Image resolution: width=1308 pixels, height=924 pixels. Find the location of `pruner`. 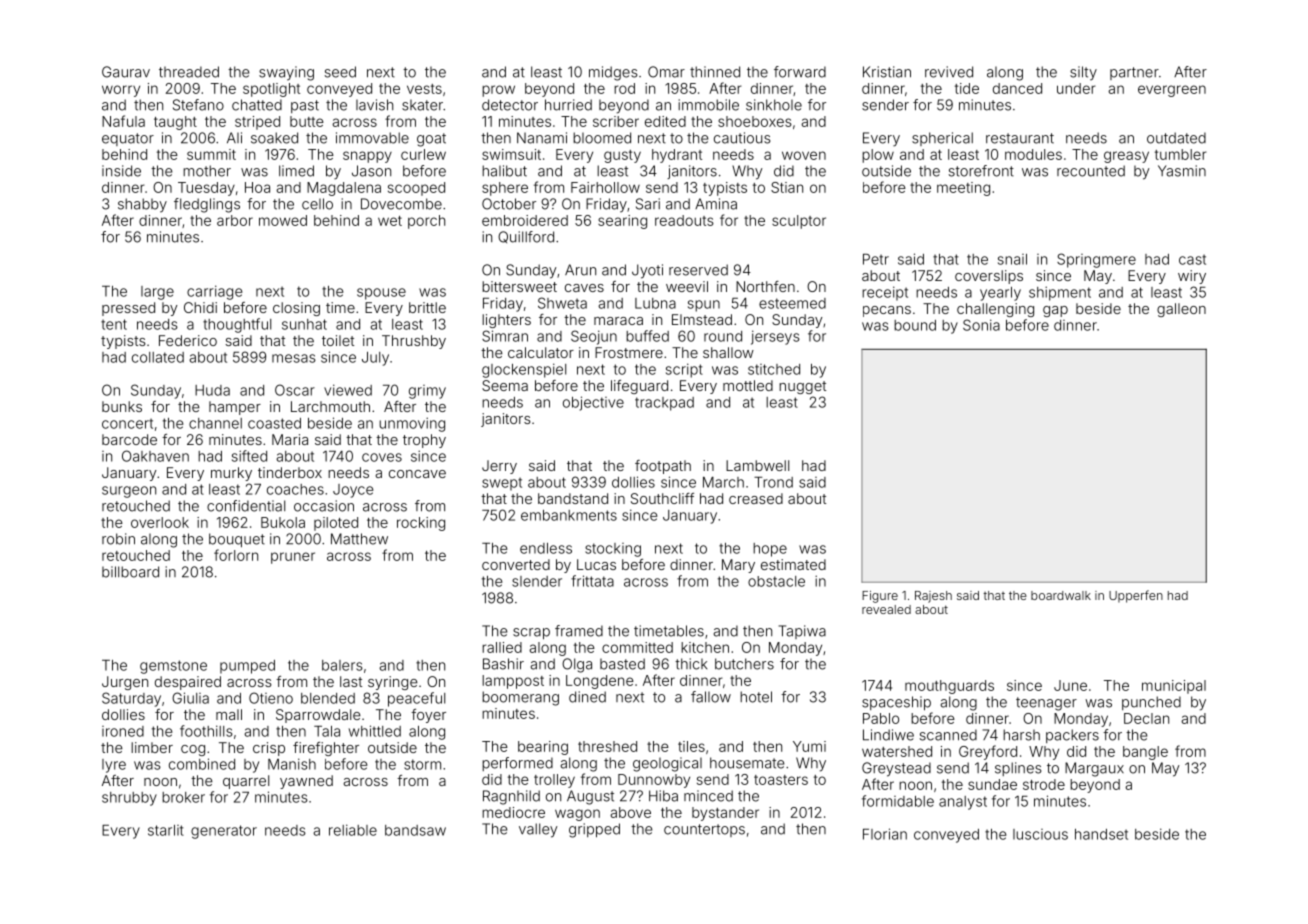

pruner is located at coordinates (293, 558).
